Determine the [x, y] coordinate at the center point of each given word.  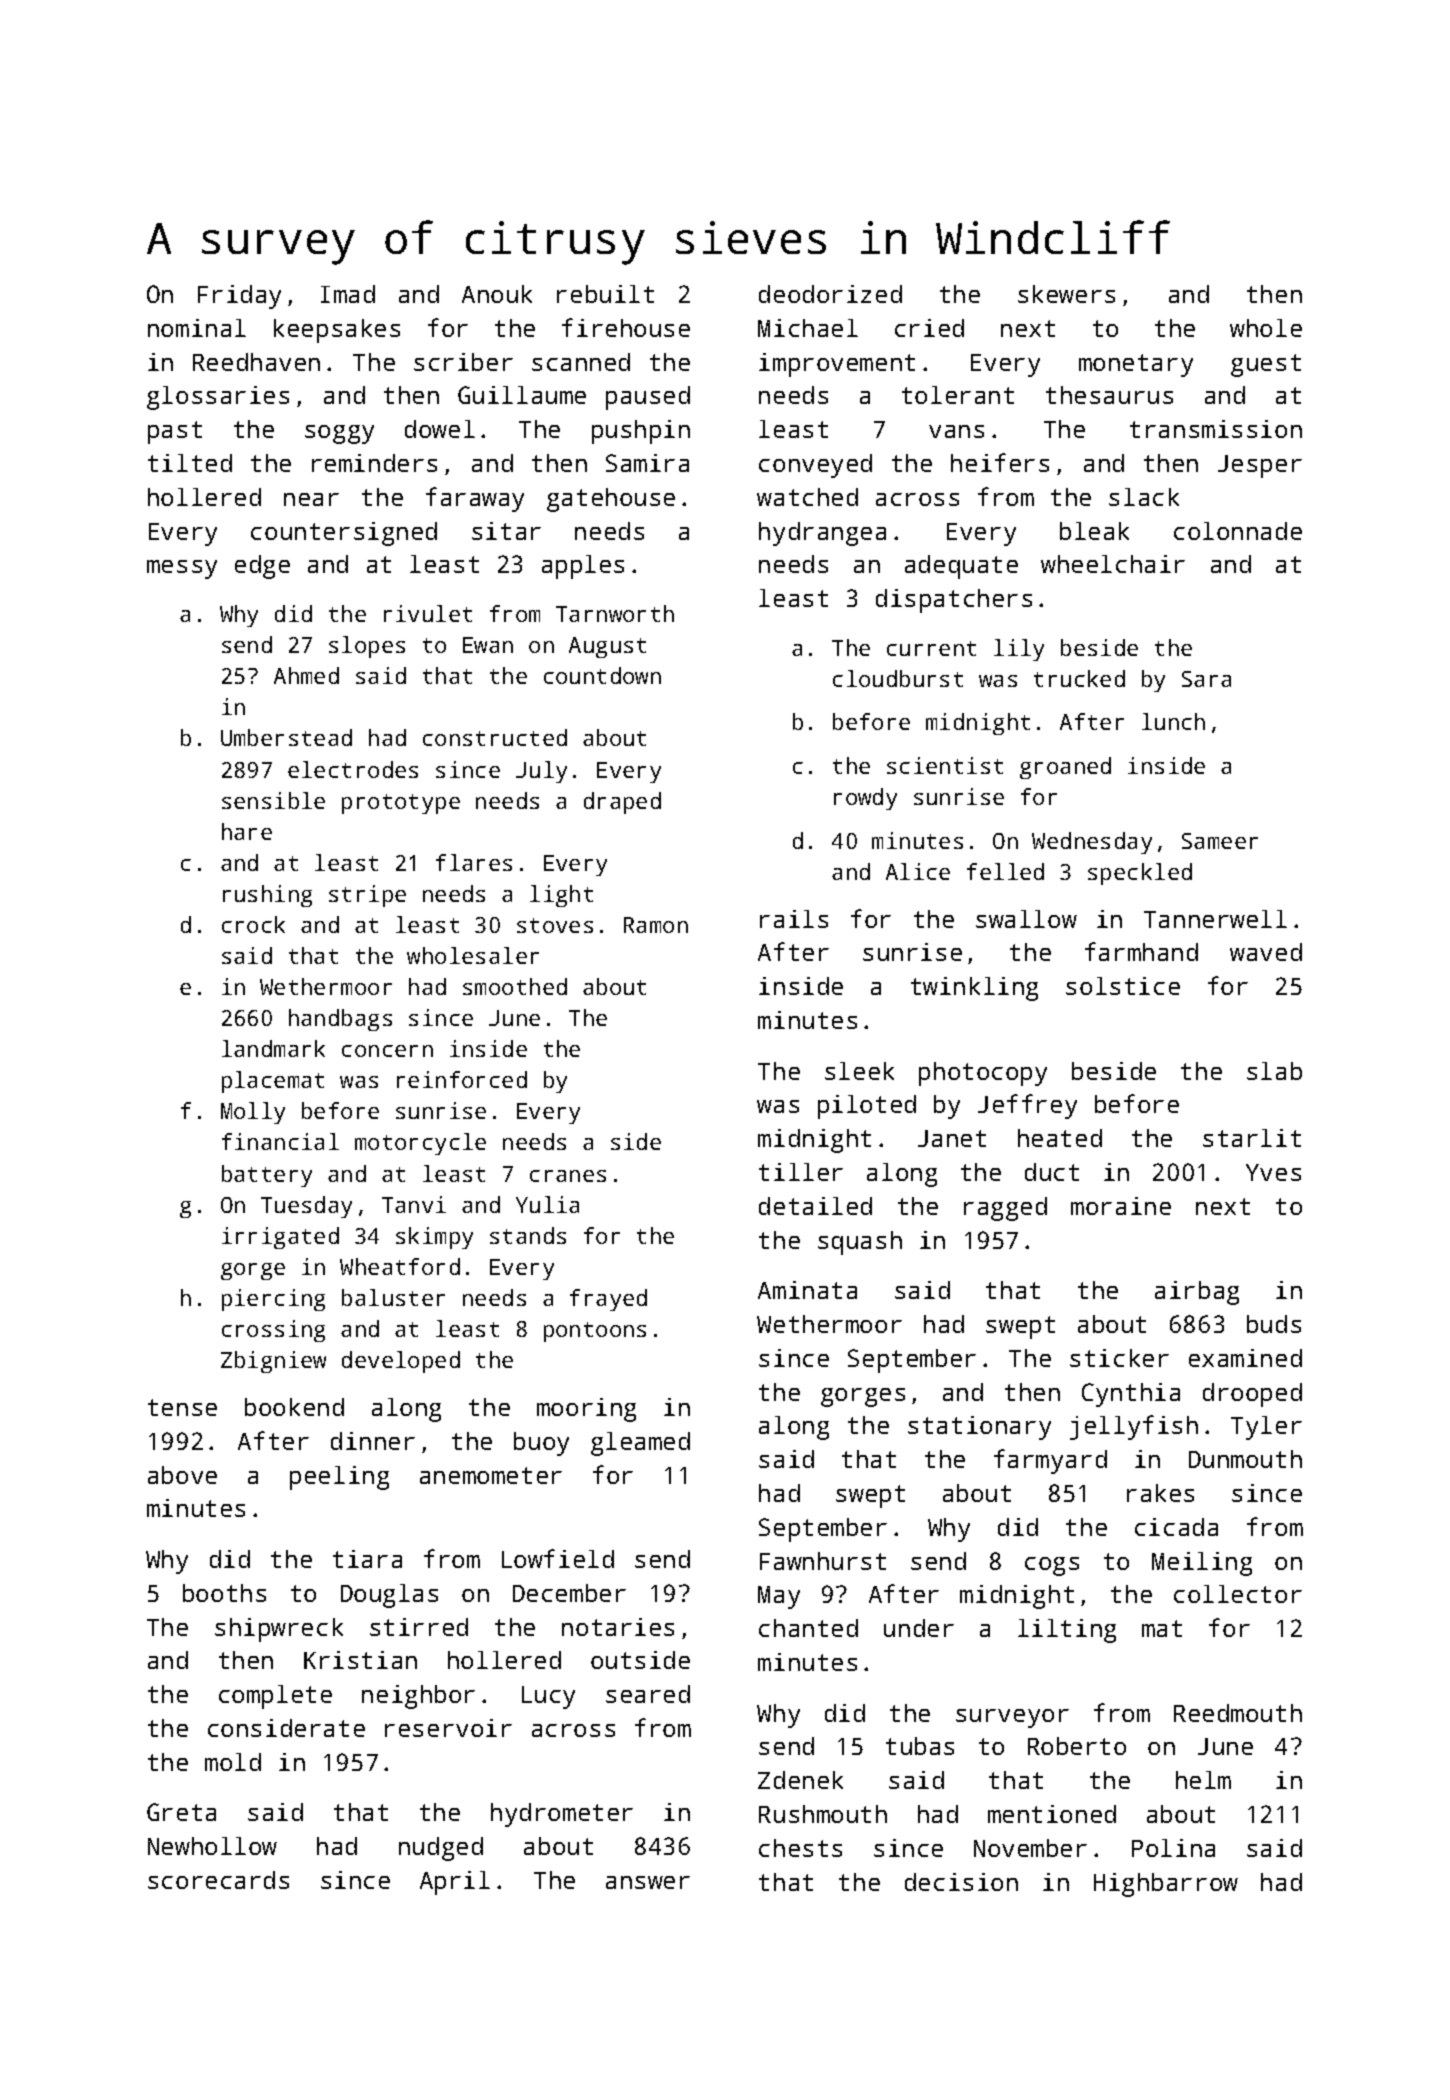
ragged [1005, 1209]
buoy [541, 1444]
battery [267, 1176]
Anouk [497, 294]
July [541, 772]
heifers [1000, 462]
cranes [568, 1176]
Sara [1206, 679]
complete [275, 1697]
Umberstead [286, 737]
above [182, 1475]
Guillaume [522, 395]
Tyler [1266, 1428]
